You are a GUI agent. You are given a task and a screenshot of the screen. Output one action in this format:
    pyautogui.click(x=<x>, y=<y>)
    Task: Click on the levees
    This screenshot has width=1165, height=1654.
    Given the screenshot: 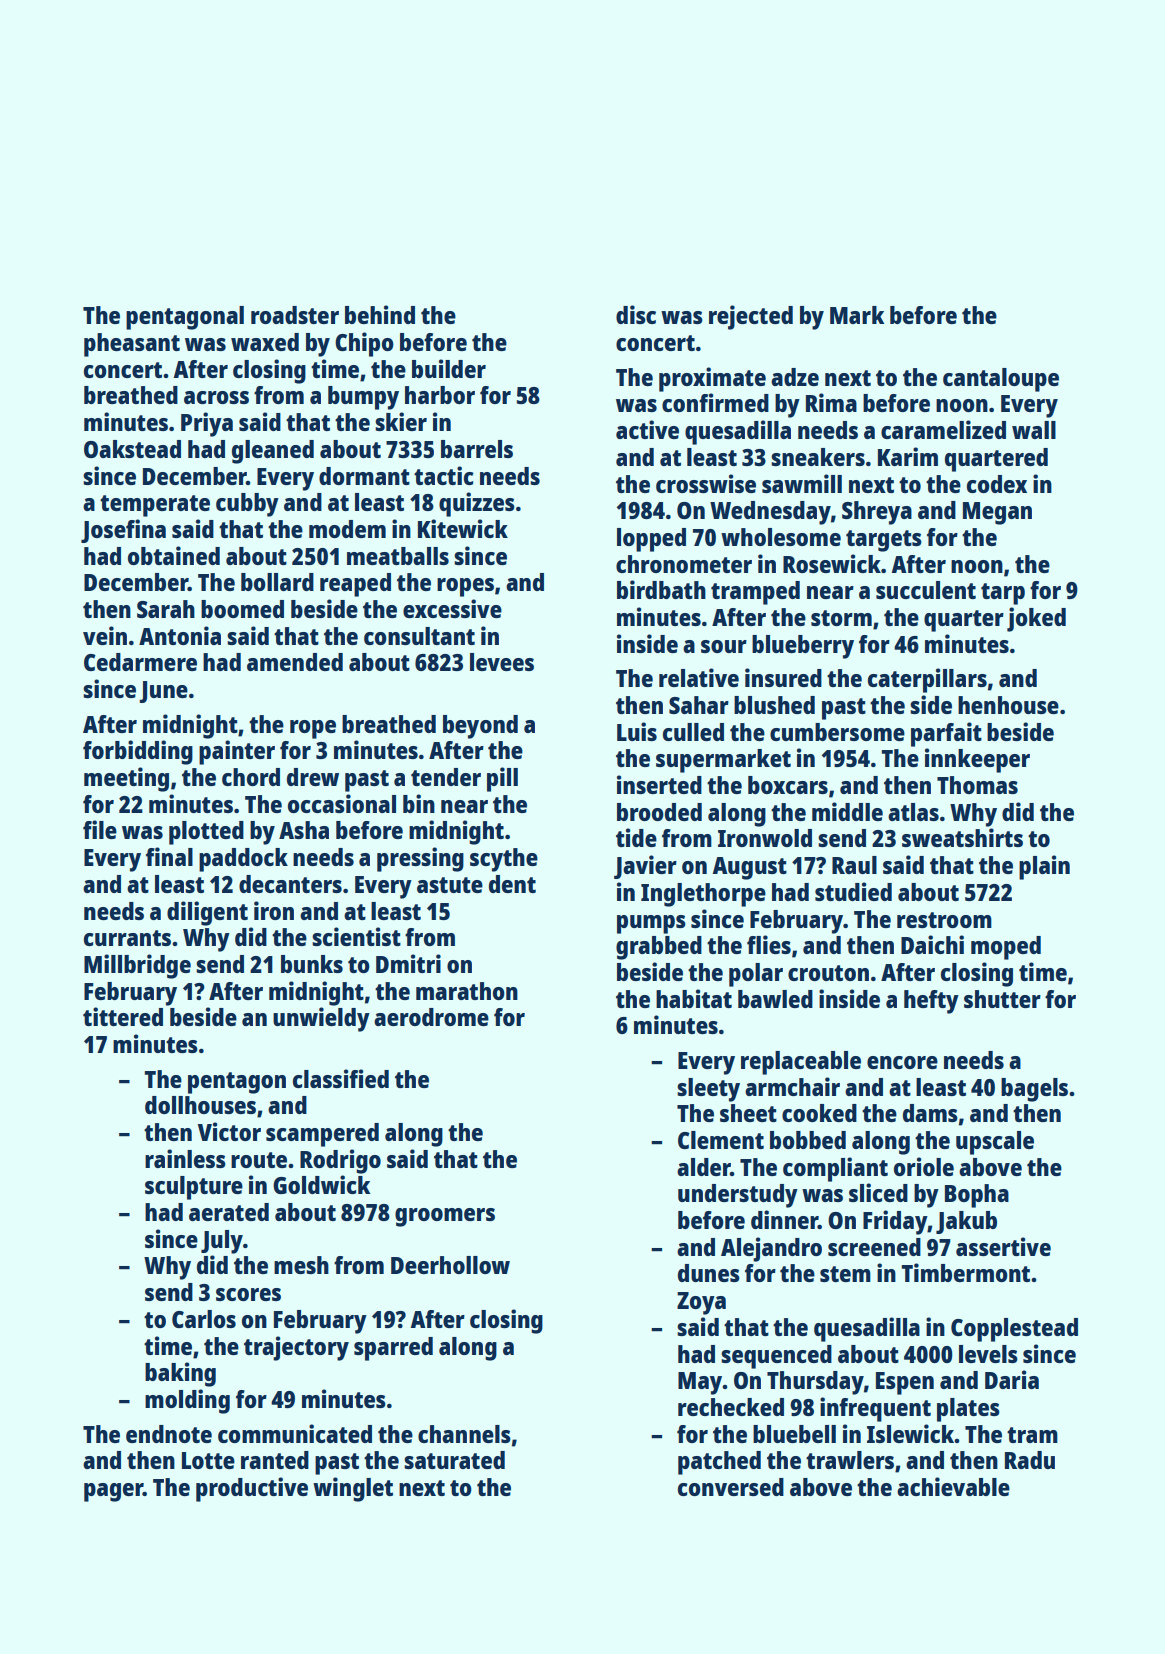 What is the action you would take?
    pyautogui.click(x=502, y=662)
